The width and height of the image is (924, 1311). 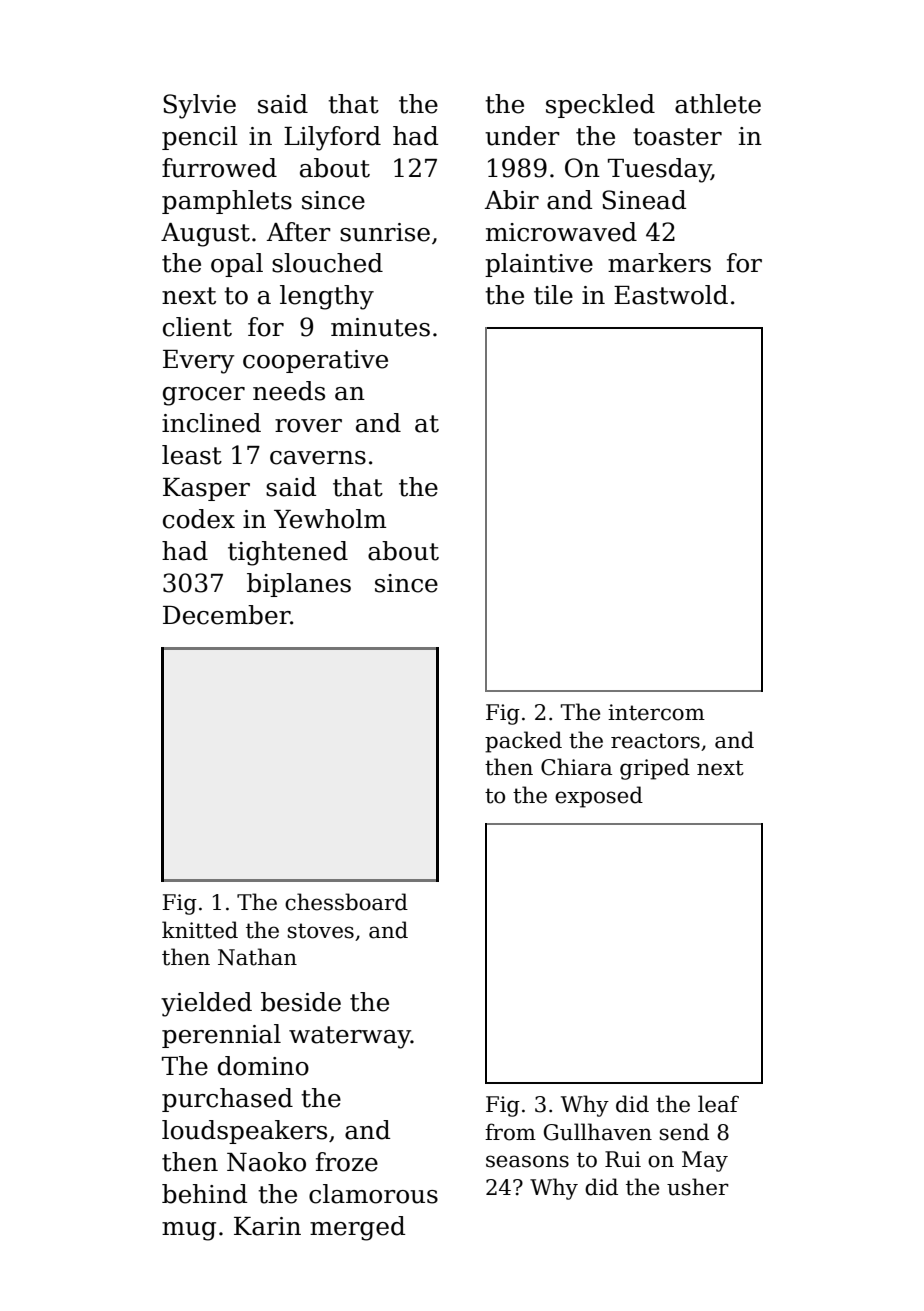 I want to click on packed, so click(x=523, y=742).
